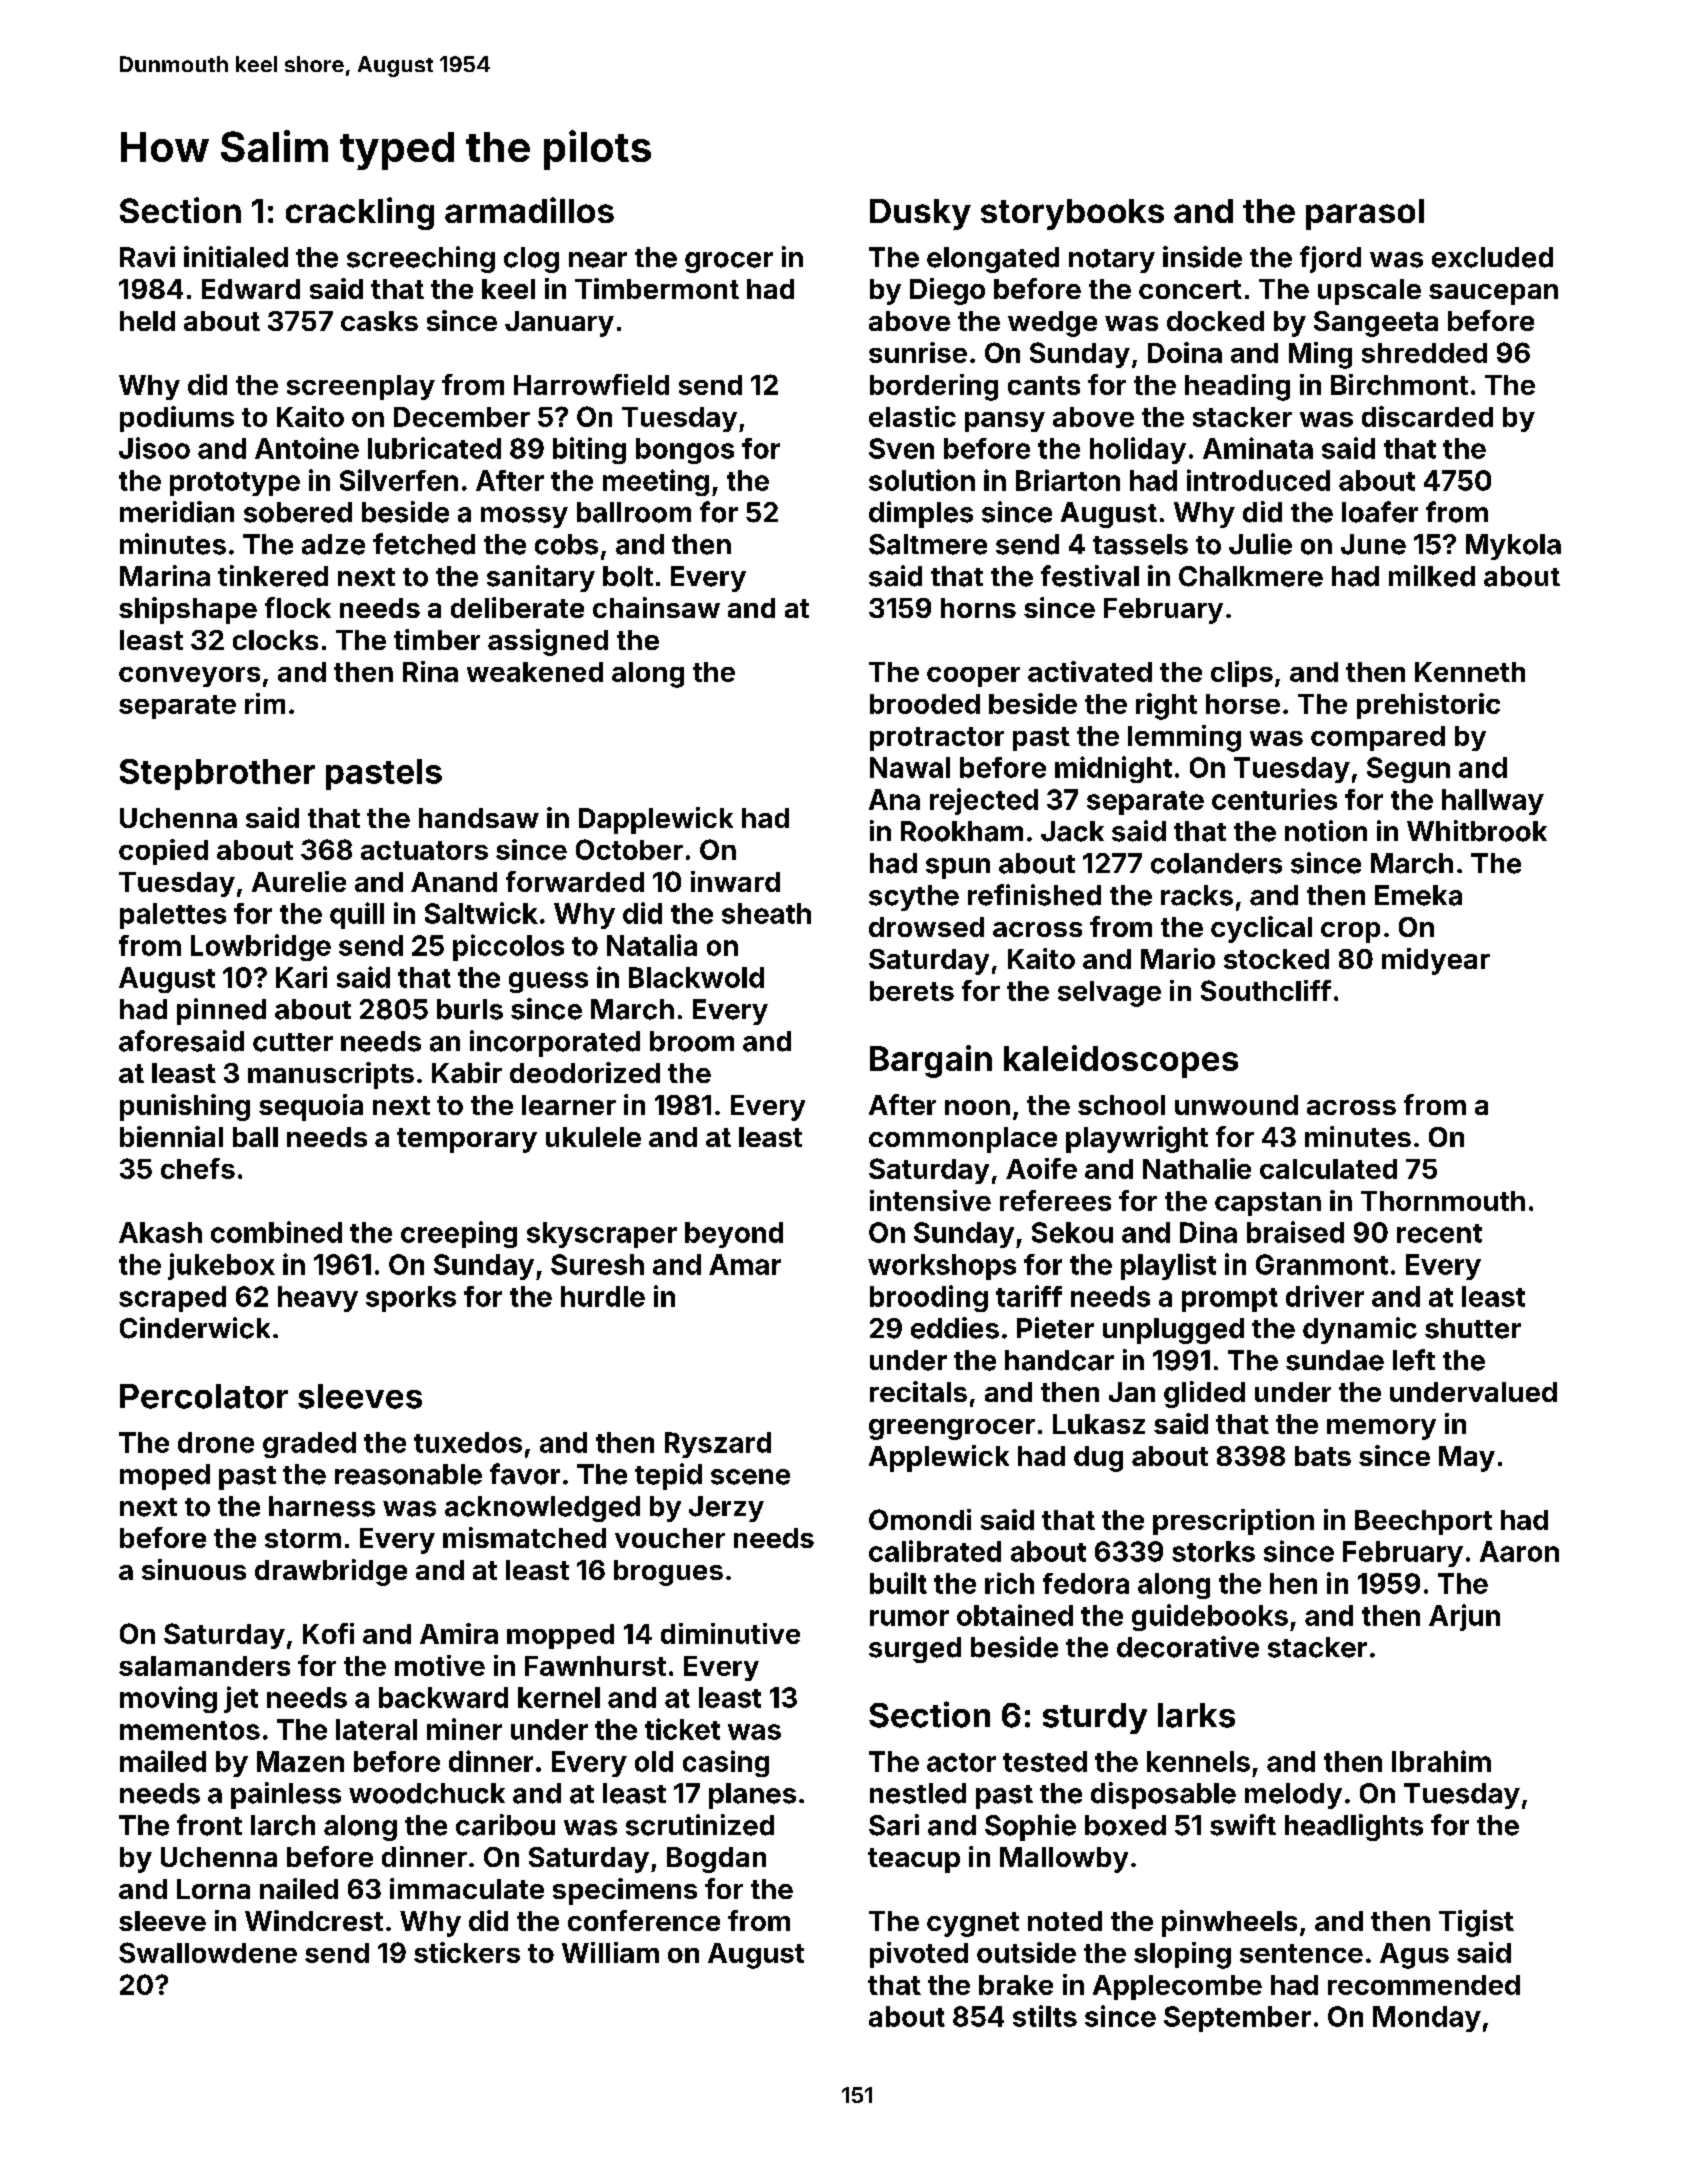 Image resolution: width=1683 pixels, height=2178 pixels. What do you see at coordinates (299, 881) in the document?
I see `Aurelie` at bounding box center [299, 881].
